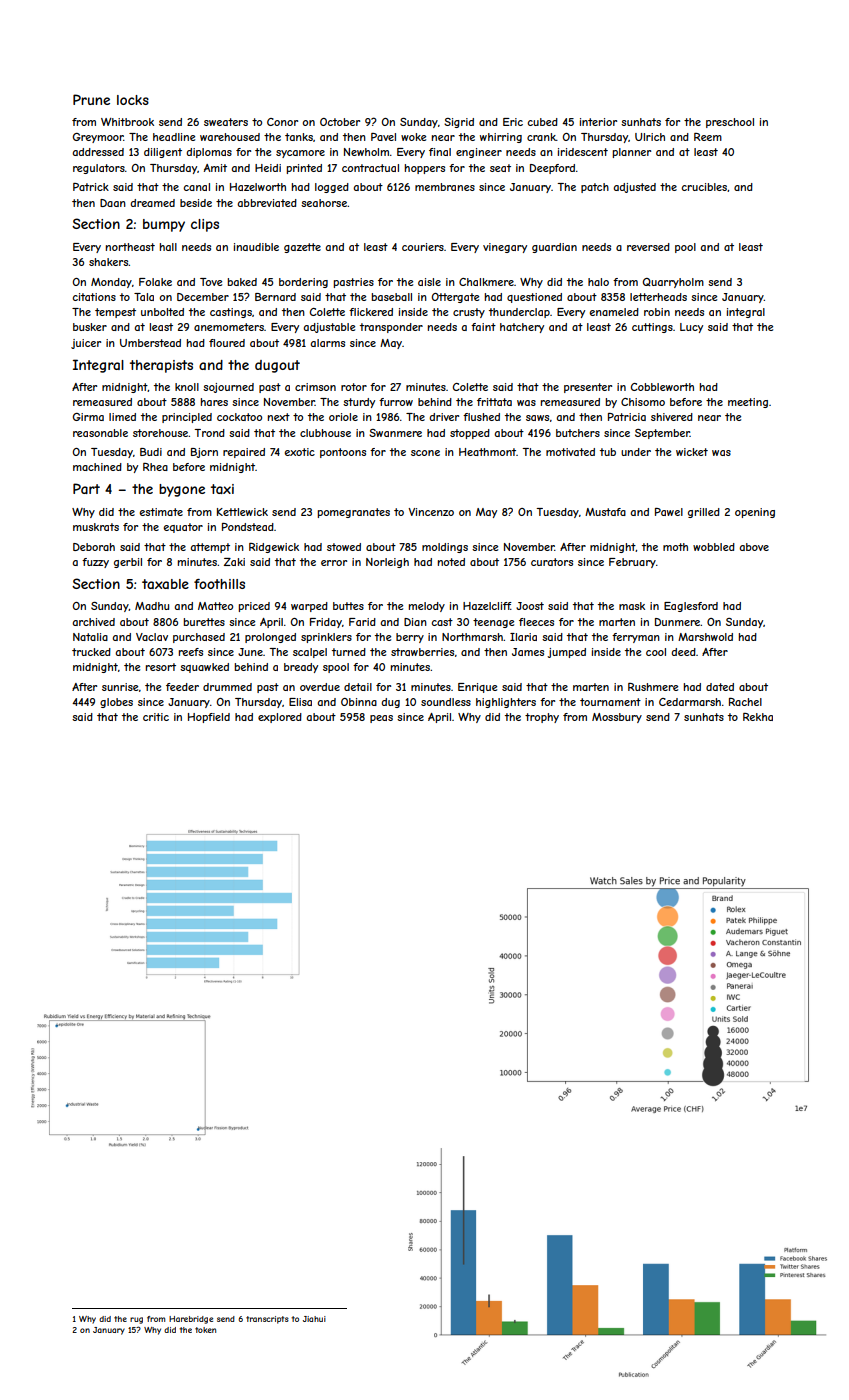  Describe the element at coordinates (704, 187) in the image. I see `crucibles` at that location.
